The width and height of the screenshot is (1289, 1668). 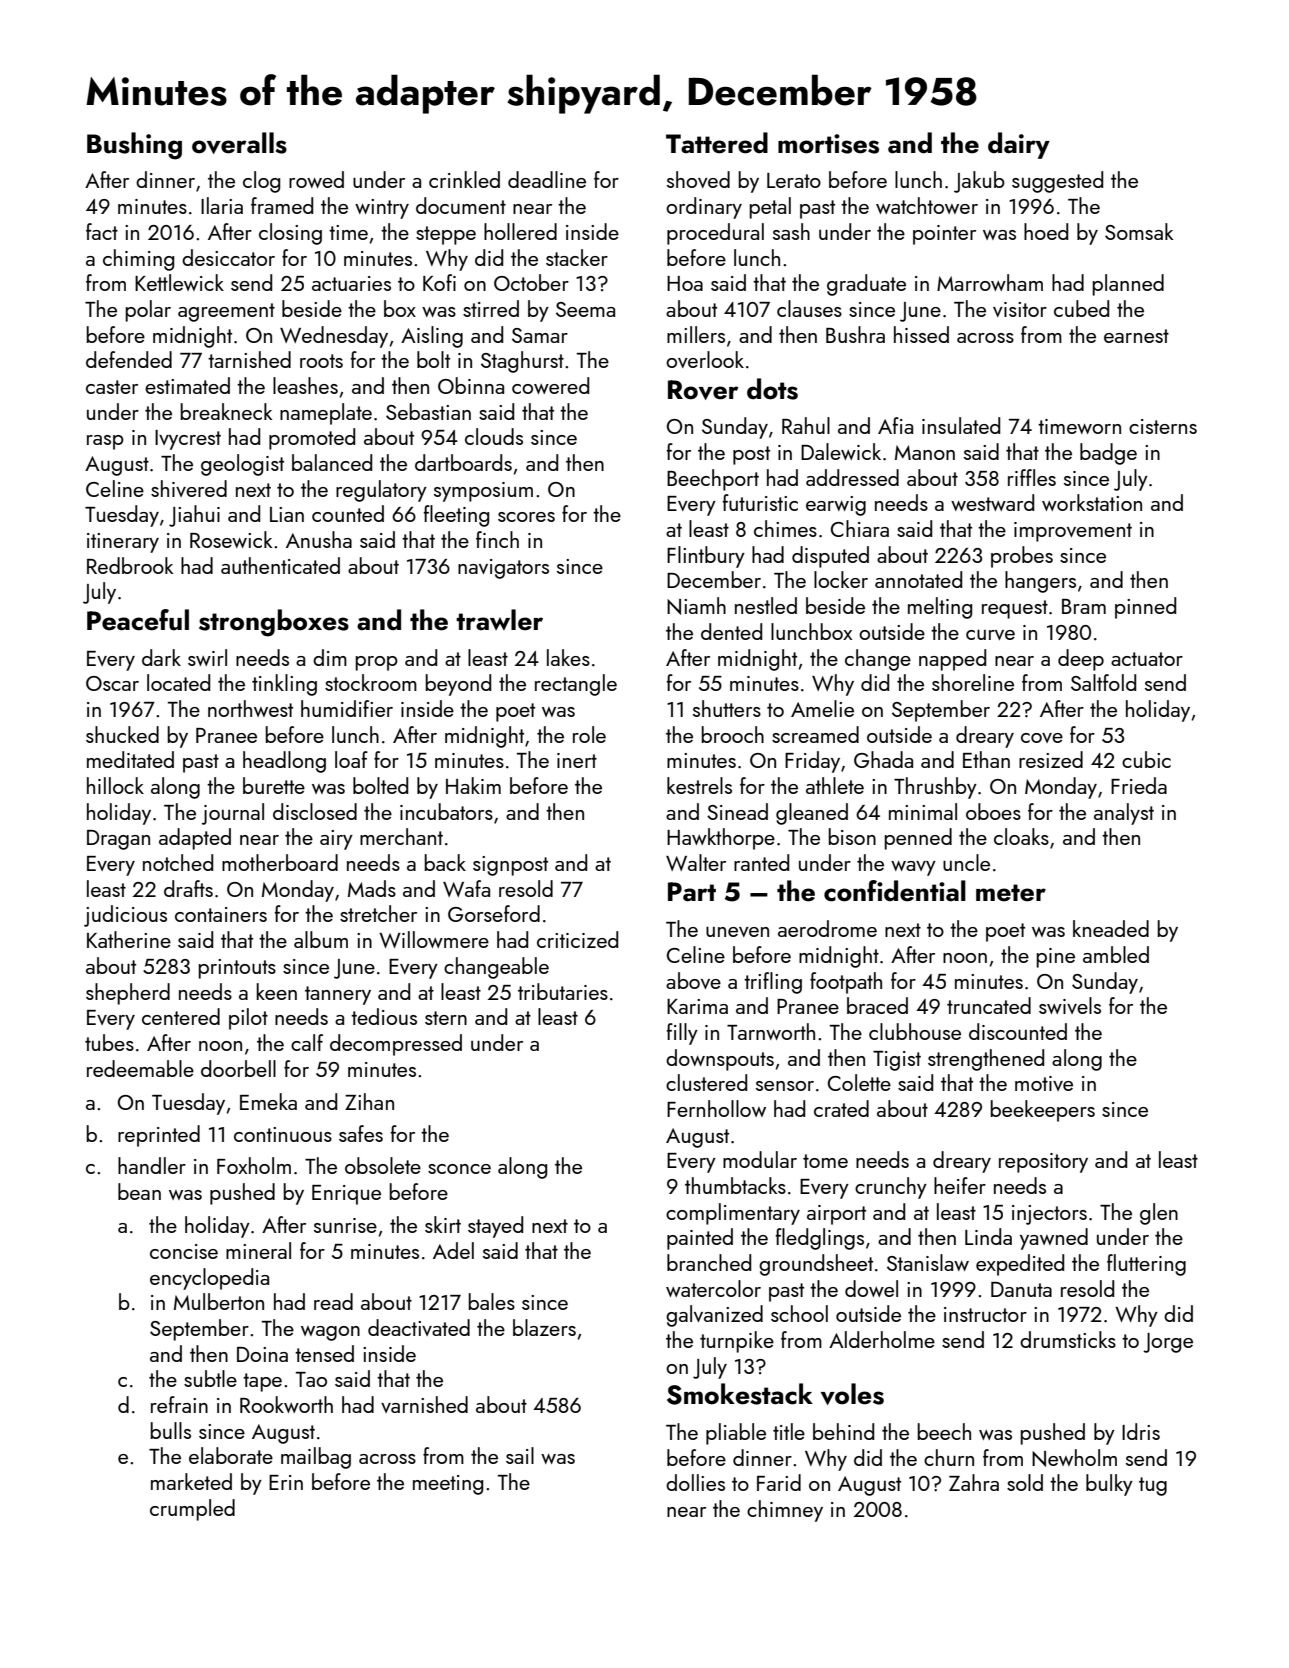 I want to click on symposium, so click(x=483, y=492).
